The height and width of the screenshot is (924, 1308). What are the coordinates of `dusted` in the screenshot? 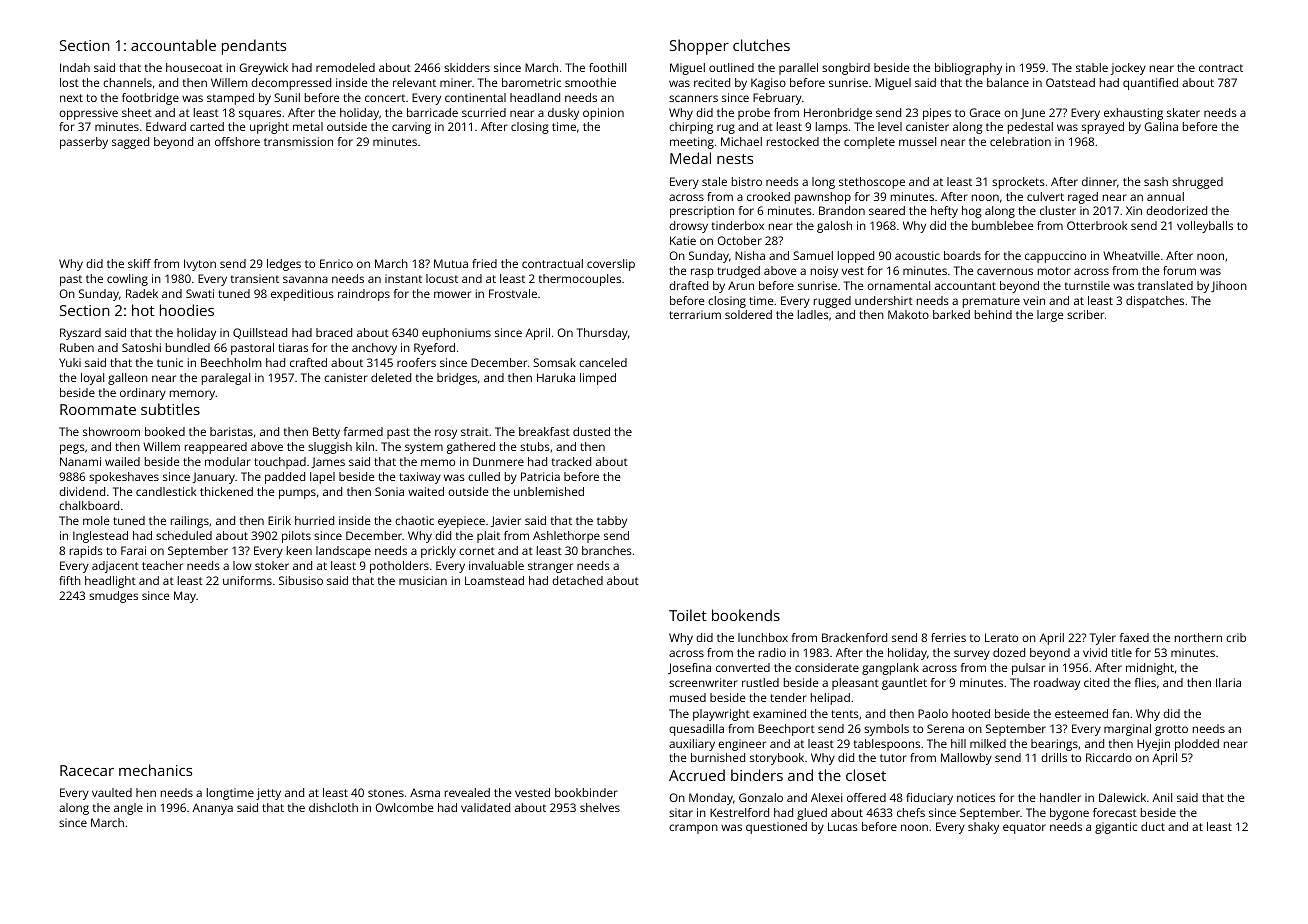 It's located at (591, 431).
